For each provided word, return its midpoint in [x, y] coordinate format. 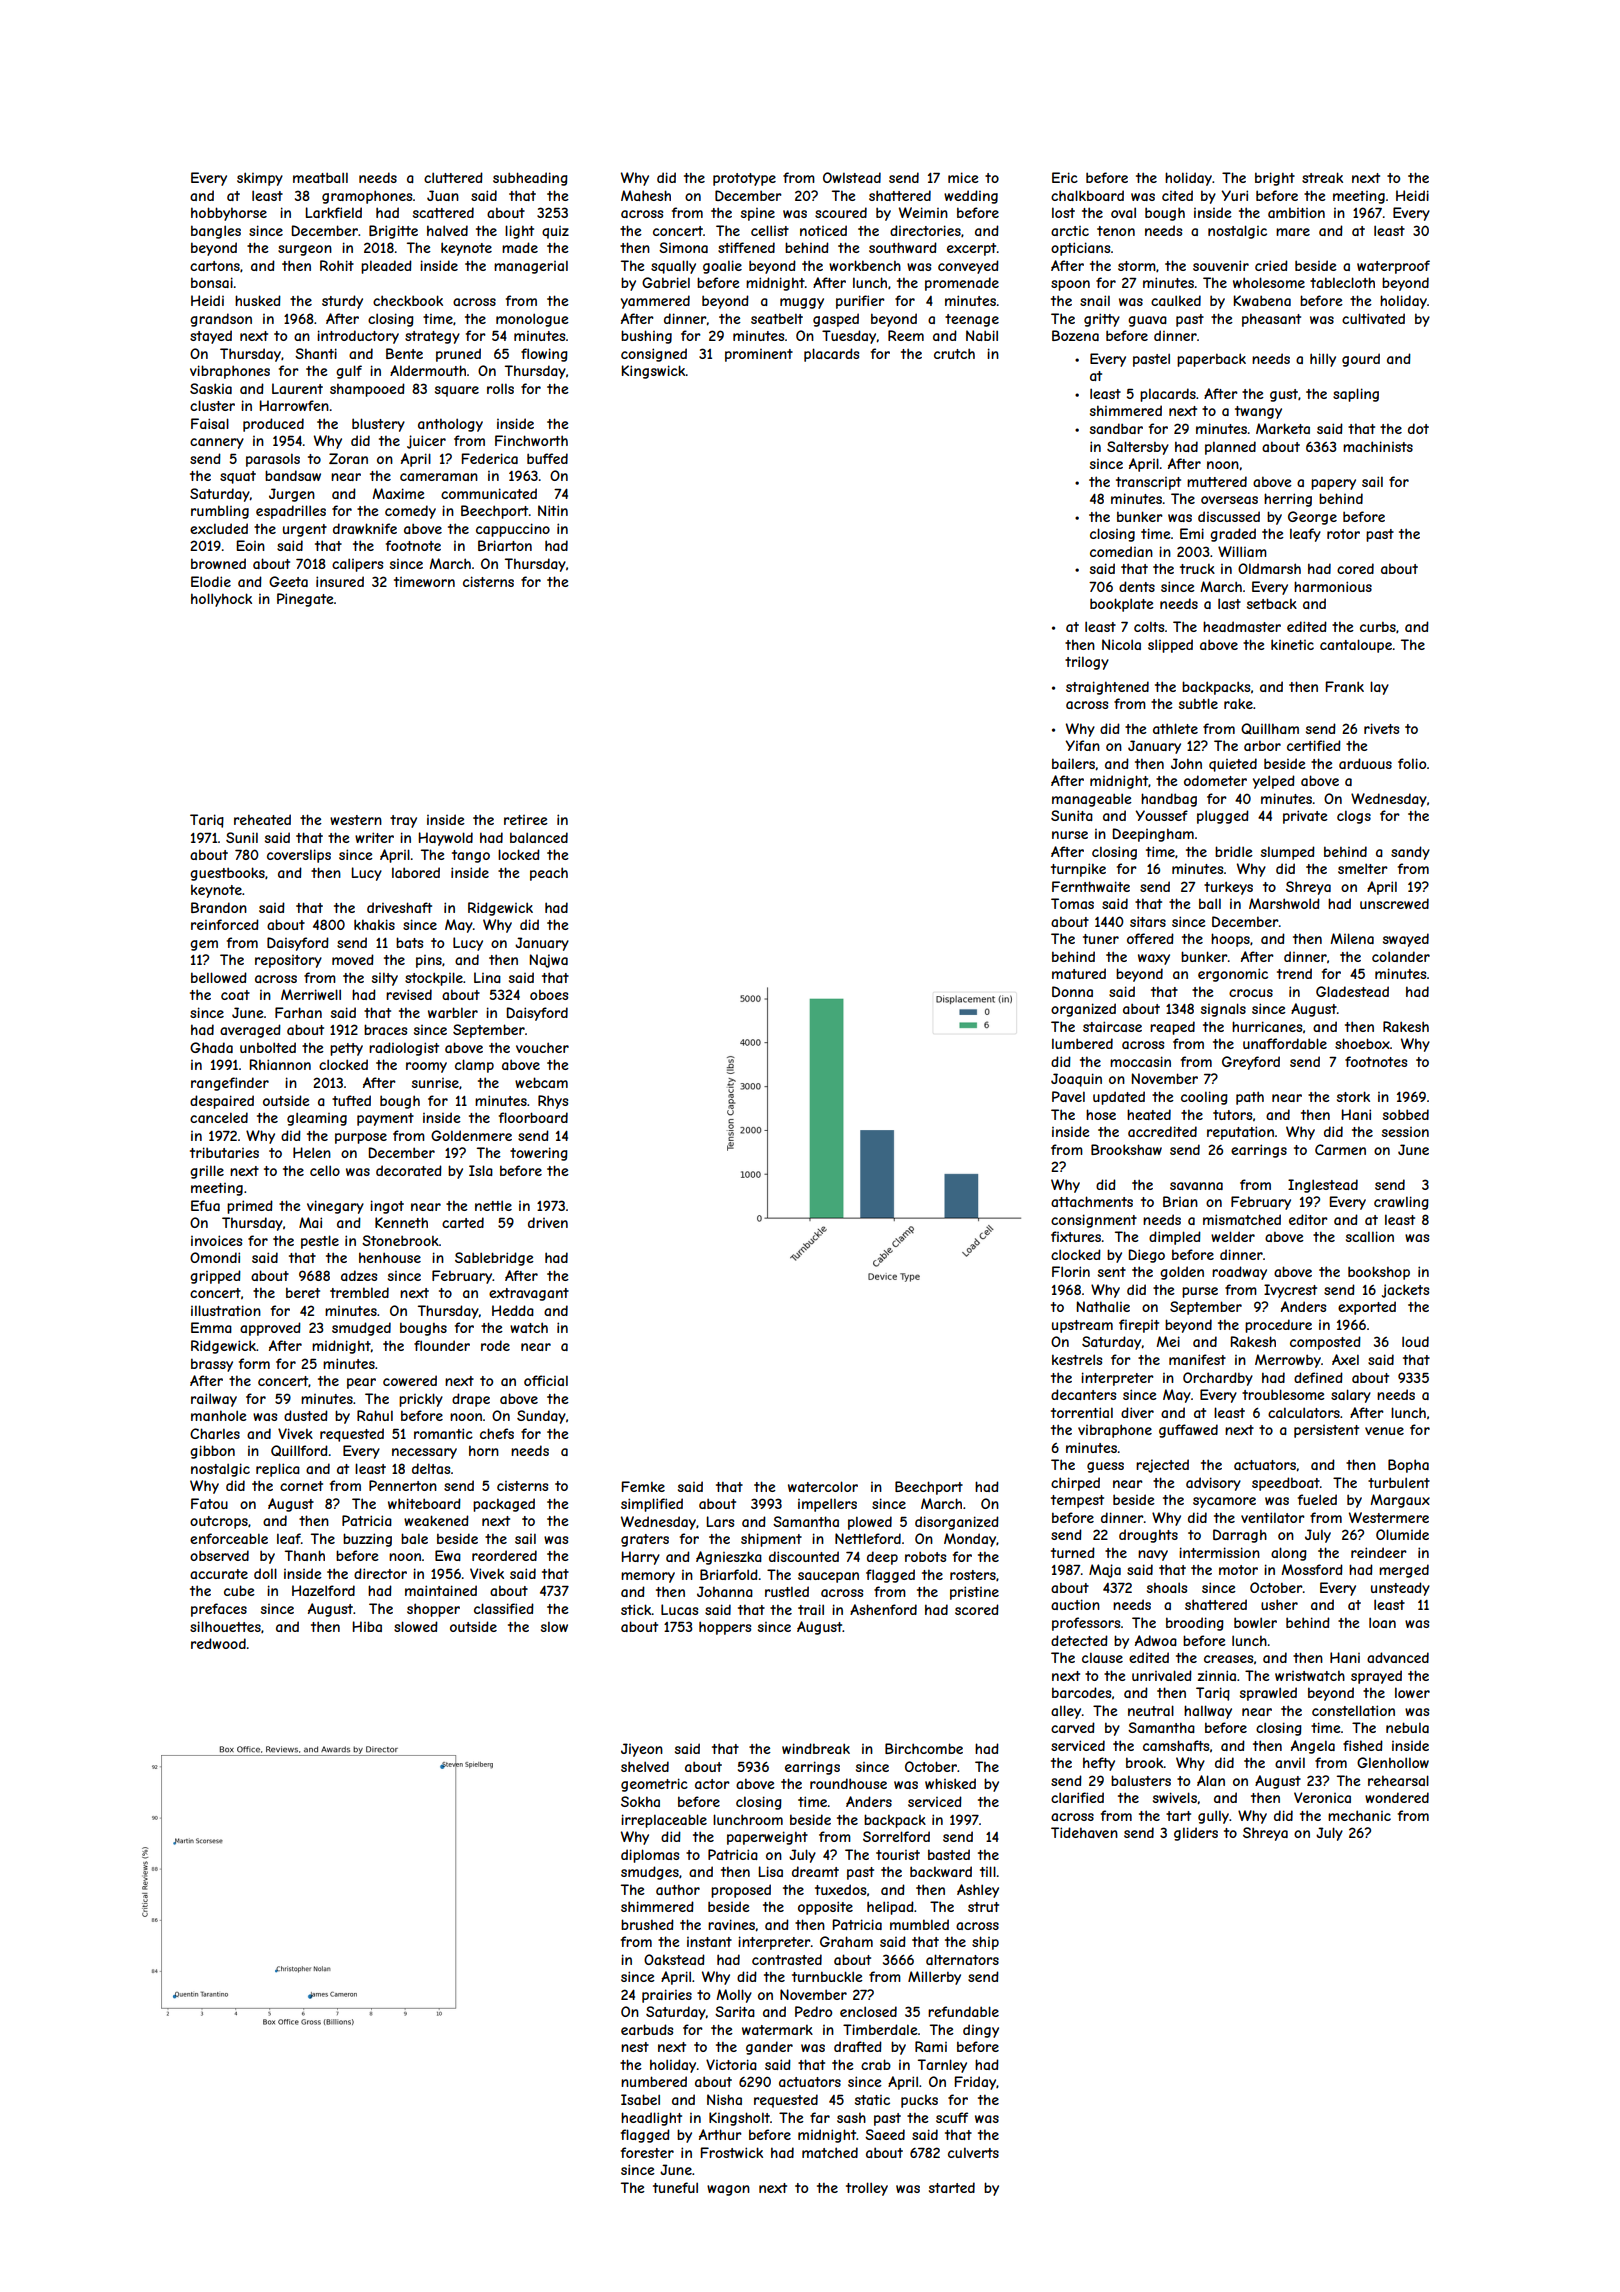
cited [1177, 195]
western [356, 820]
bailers [1074, 764]
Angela [1313, 1747]
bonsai [212, 282]
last [1229, 603]
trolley [867, 2189]
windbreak [816, 1748]
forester [647, 2152]
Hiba [367, 1626]
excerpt [971, 249]
